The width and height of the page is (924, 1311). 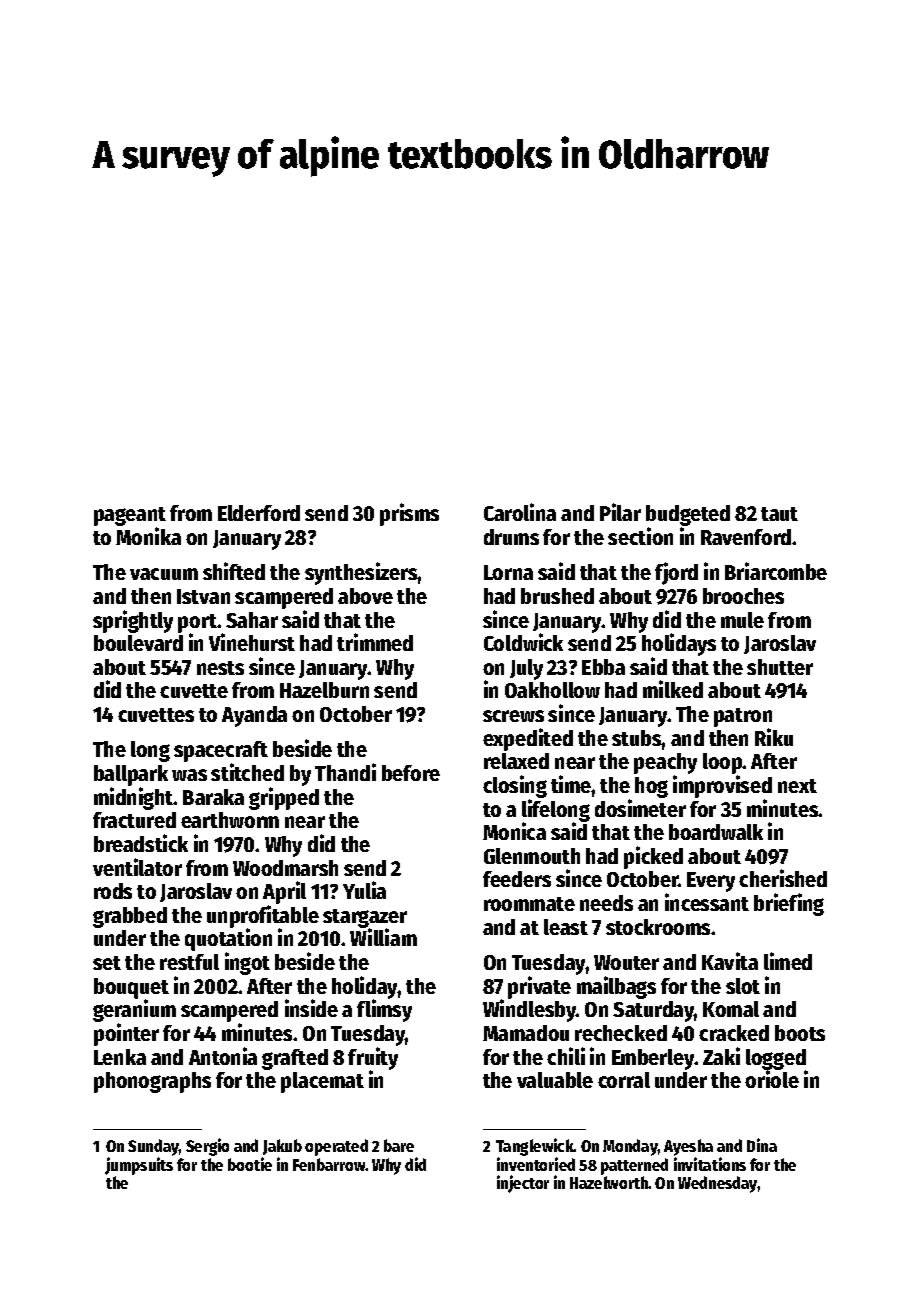 What do you see at coordinates (399, 1145) in the page?
I see `bare` at bounding box center [399, 1145].
